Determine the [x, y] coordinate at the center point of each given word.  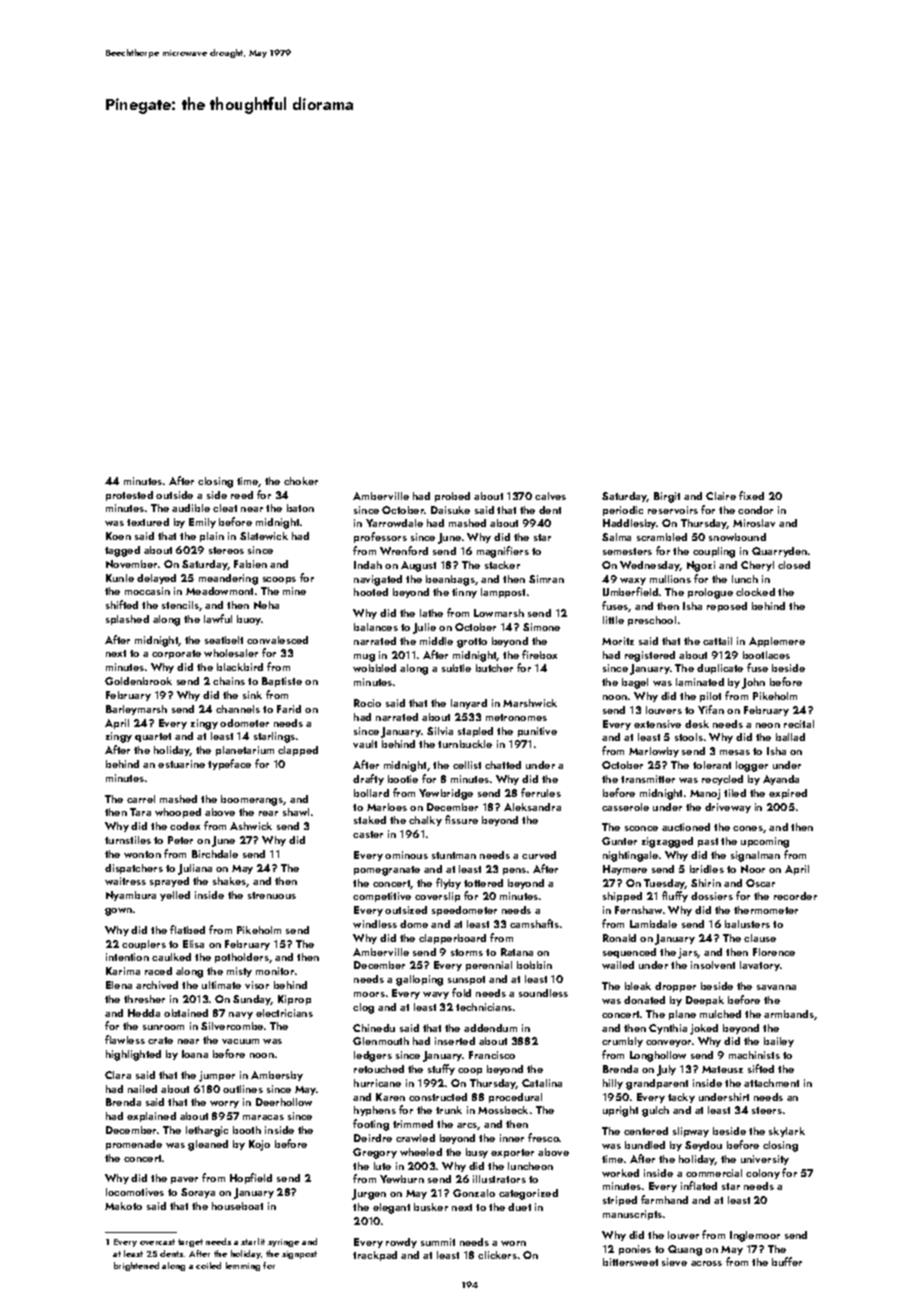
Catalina [542, 1083]
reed [242, 495]
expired [788, 794]
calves [550, 496]
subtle [456, 668]
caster [368, 834]
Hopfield [251, 1178]
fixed [751, 495]
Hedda [144, 1013]
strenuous [272, 895]
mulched [720, 1014]
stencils [180, 605]
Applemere [777, 642]
